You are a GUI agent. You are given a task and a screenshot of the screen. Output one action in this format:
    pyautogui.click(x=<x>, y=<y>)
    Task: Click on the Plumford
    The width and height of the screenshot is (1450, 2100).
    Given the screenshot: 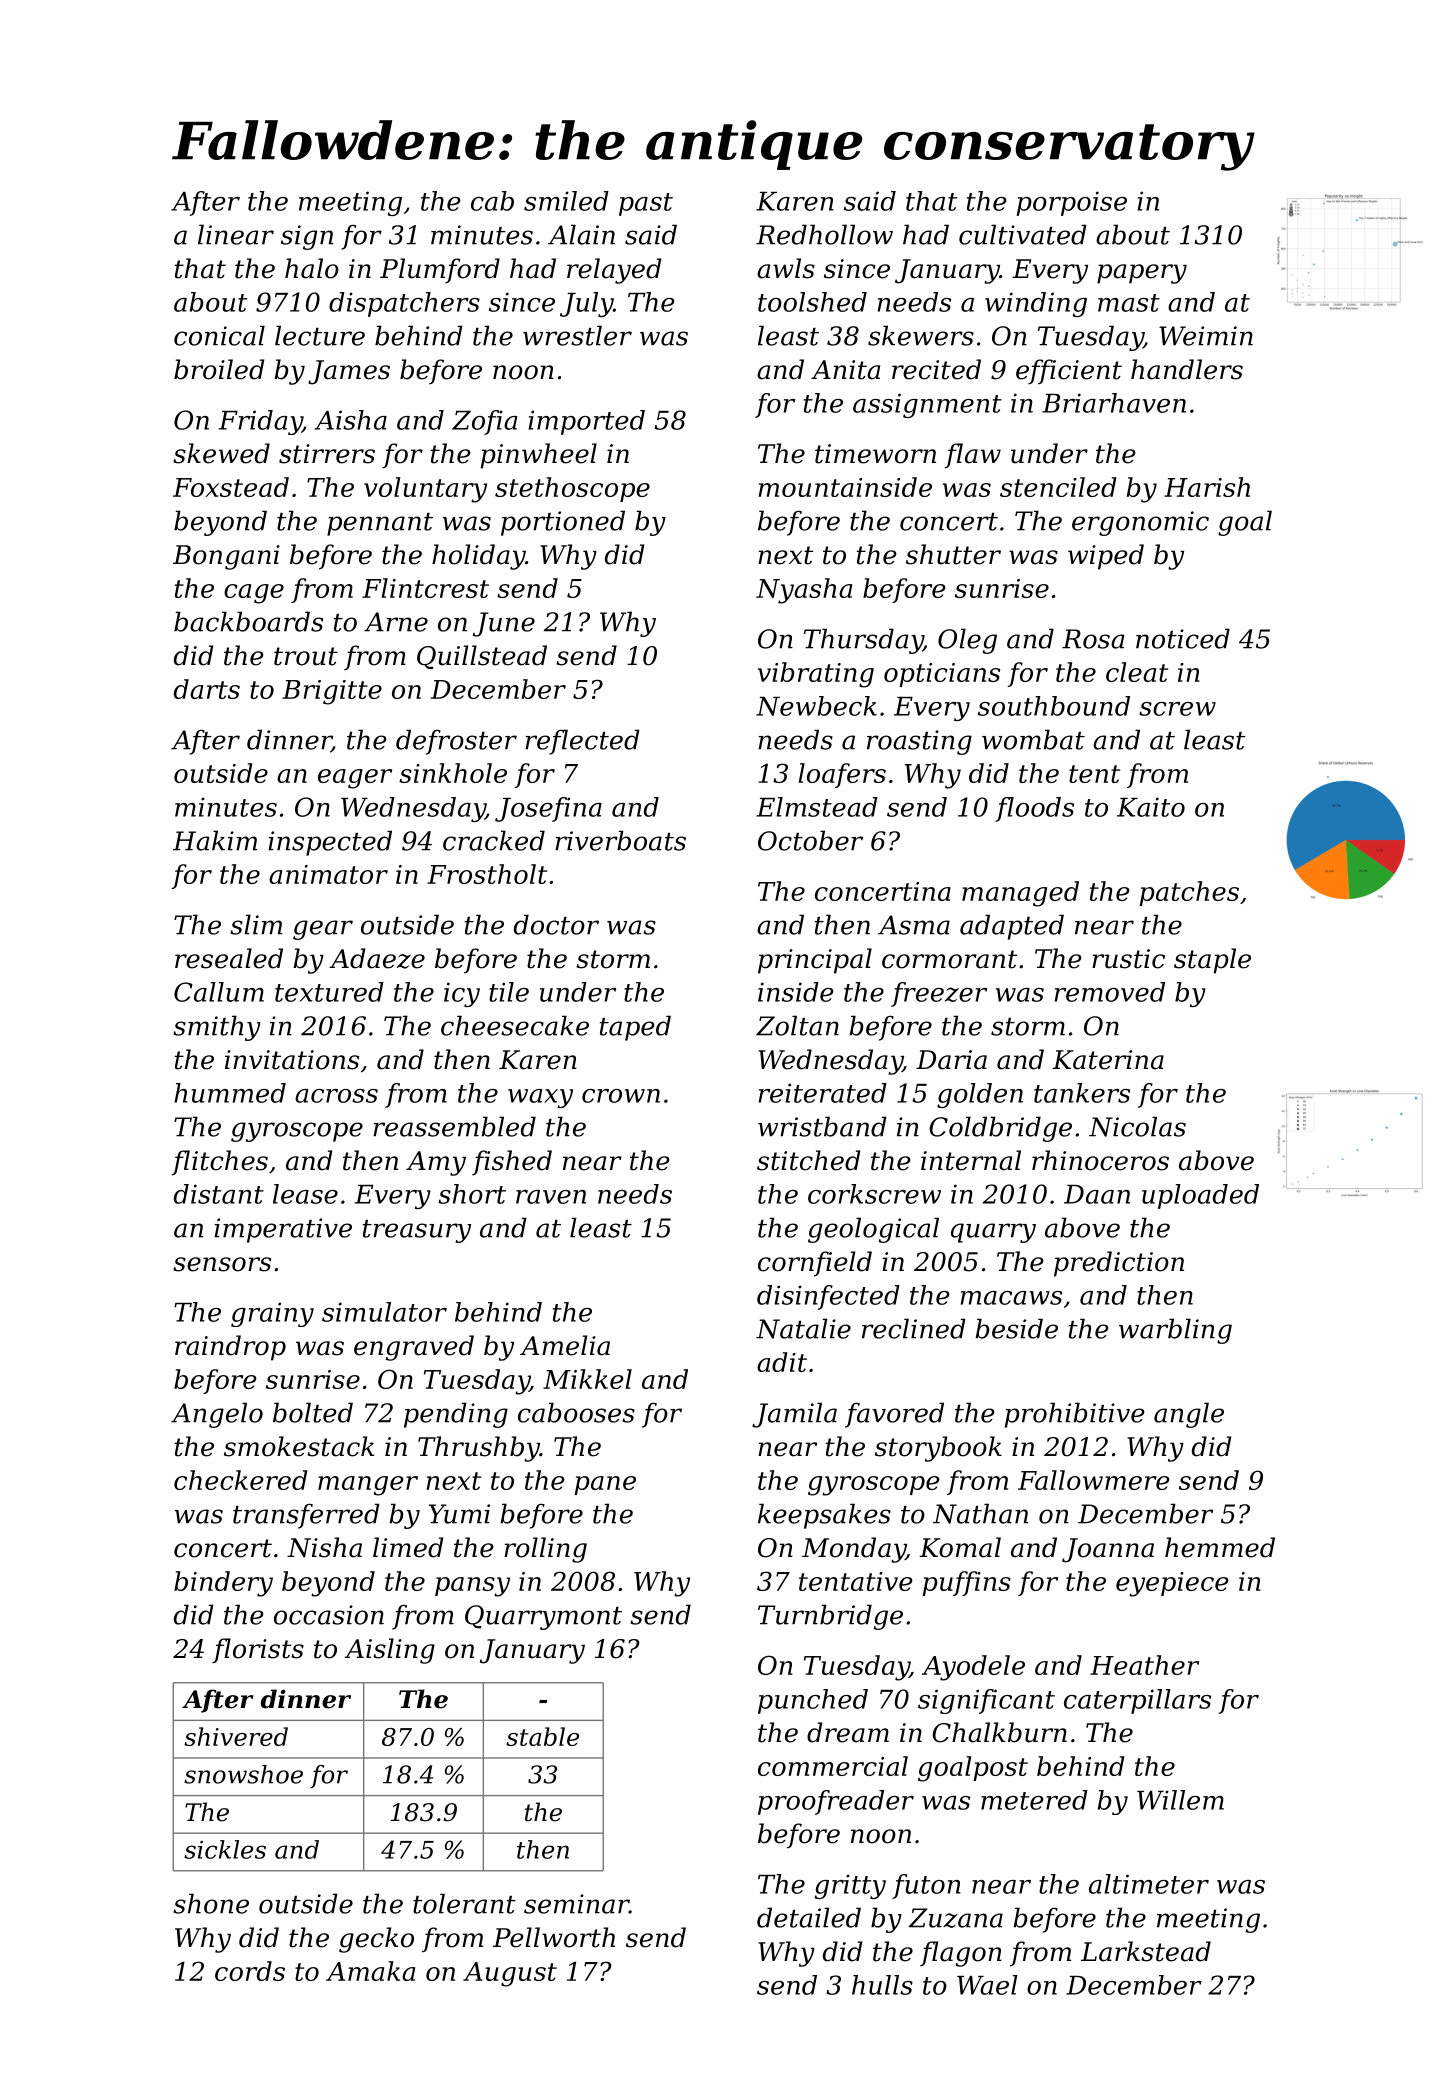 What is the action you would take?
    pyautogui.click(x=440, y=271)
